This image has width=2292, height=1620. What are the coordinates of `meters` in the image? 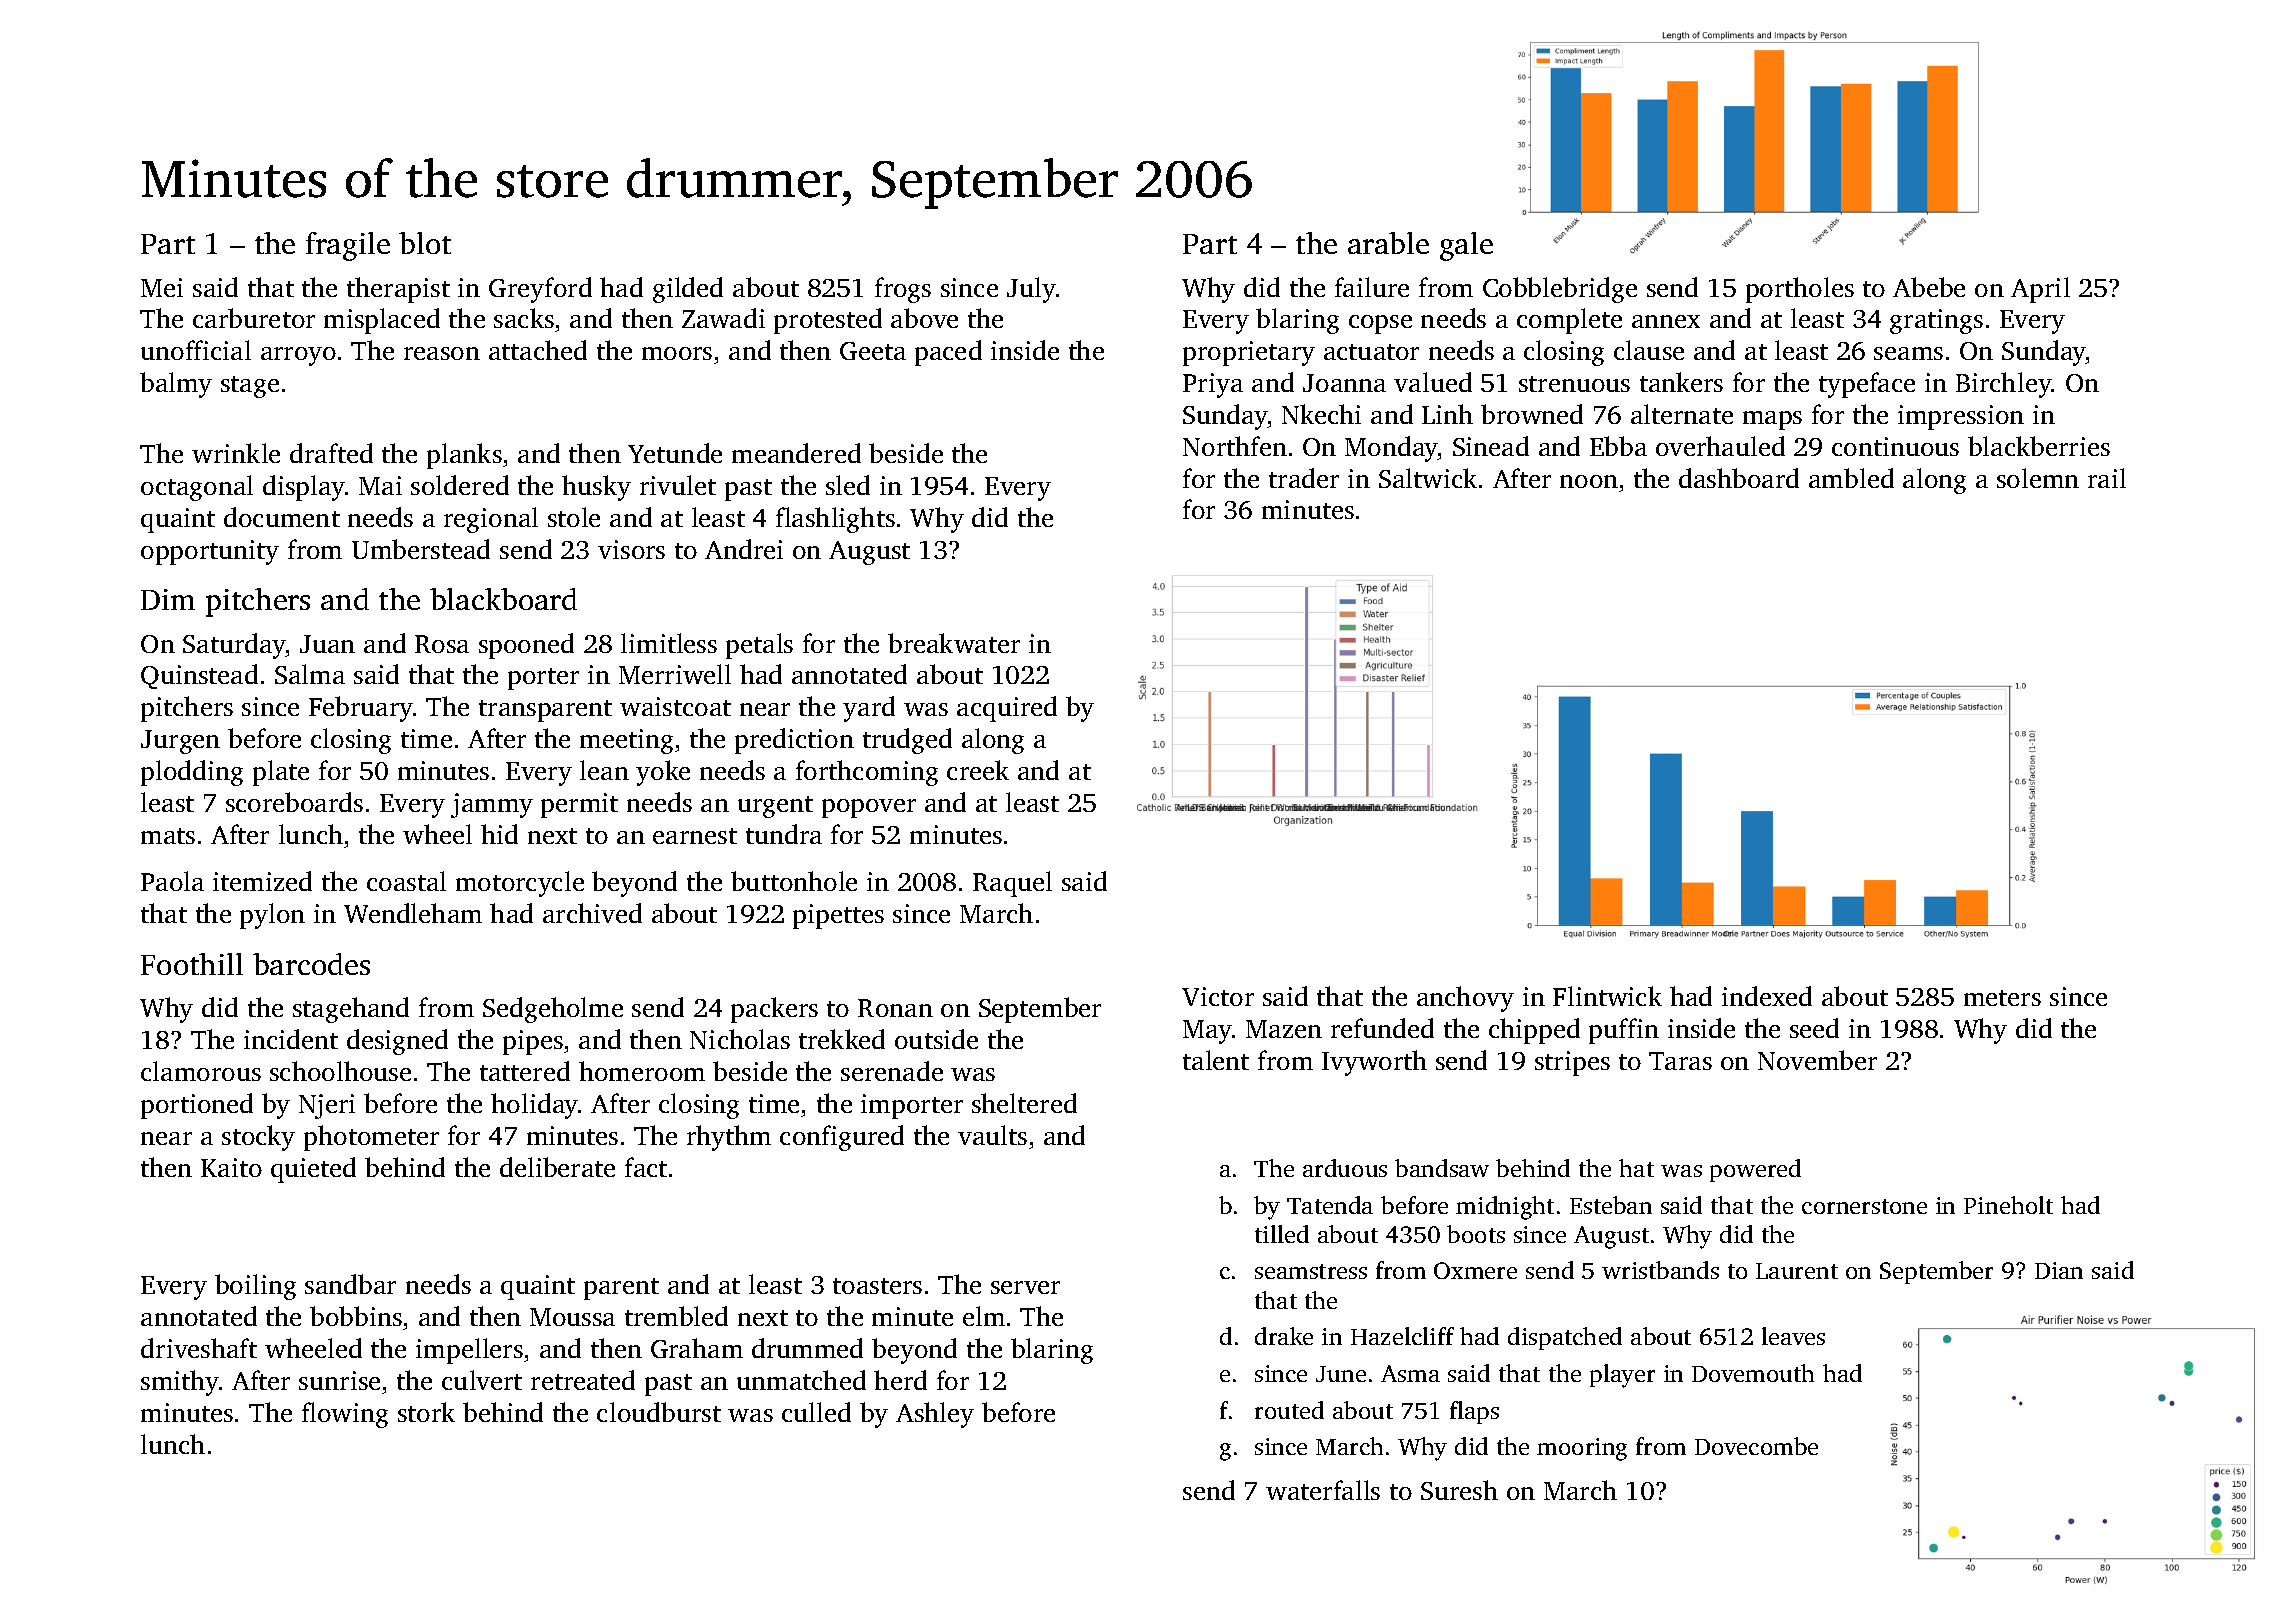 It's located at (2002, 998).
